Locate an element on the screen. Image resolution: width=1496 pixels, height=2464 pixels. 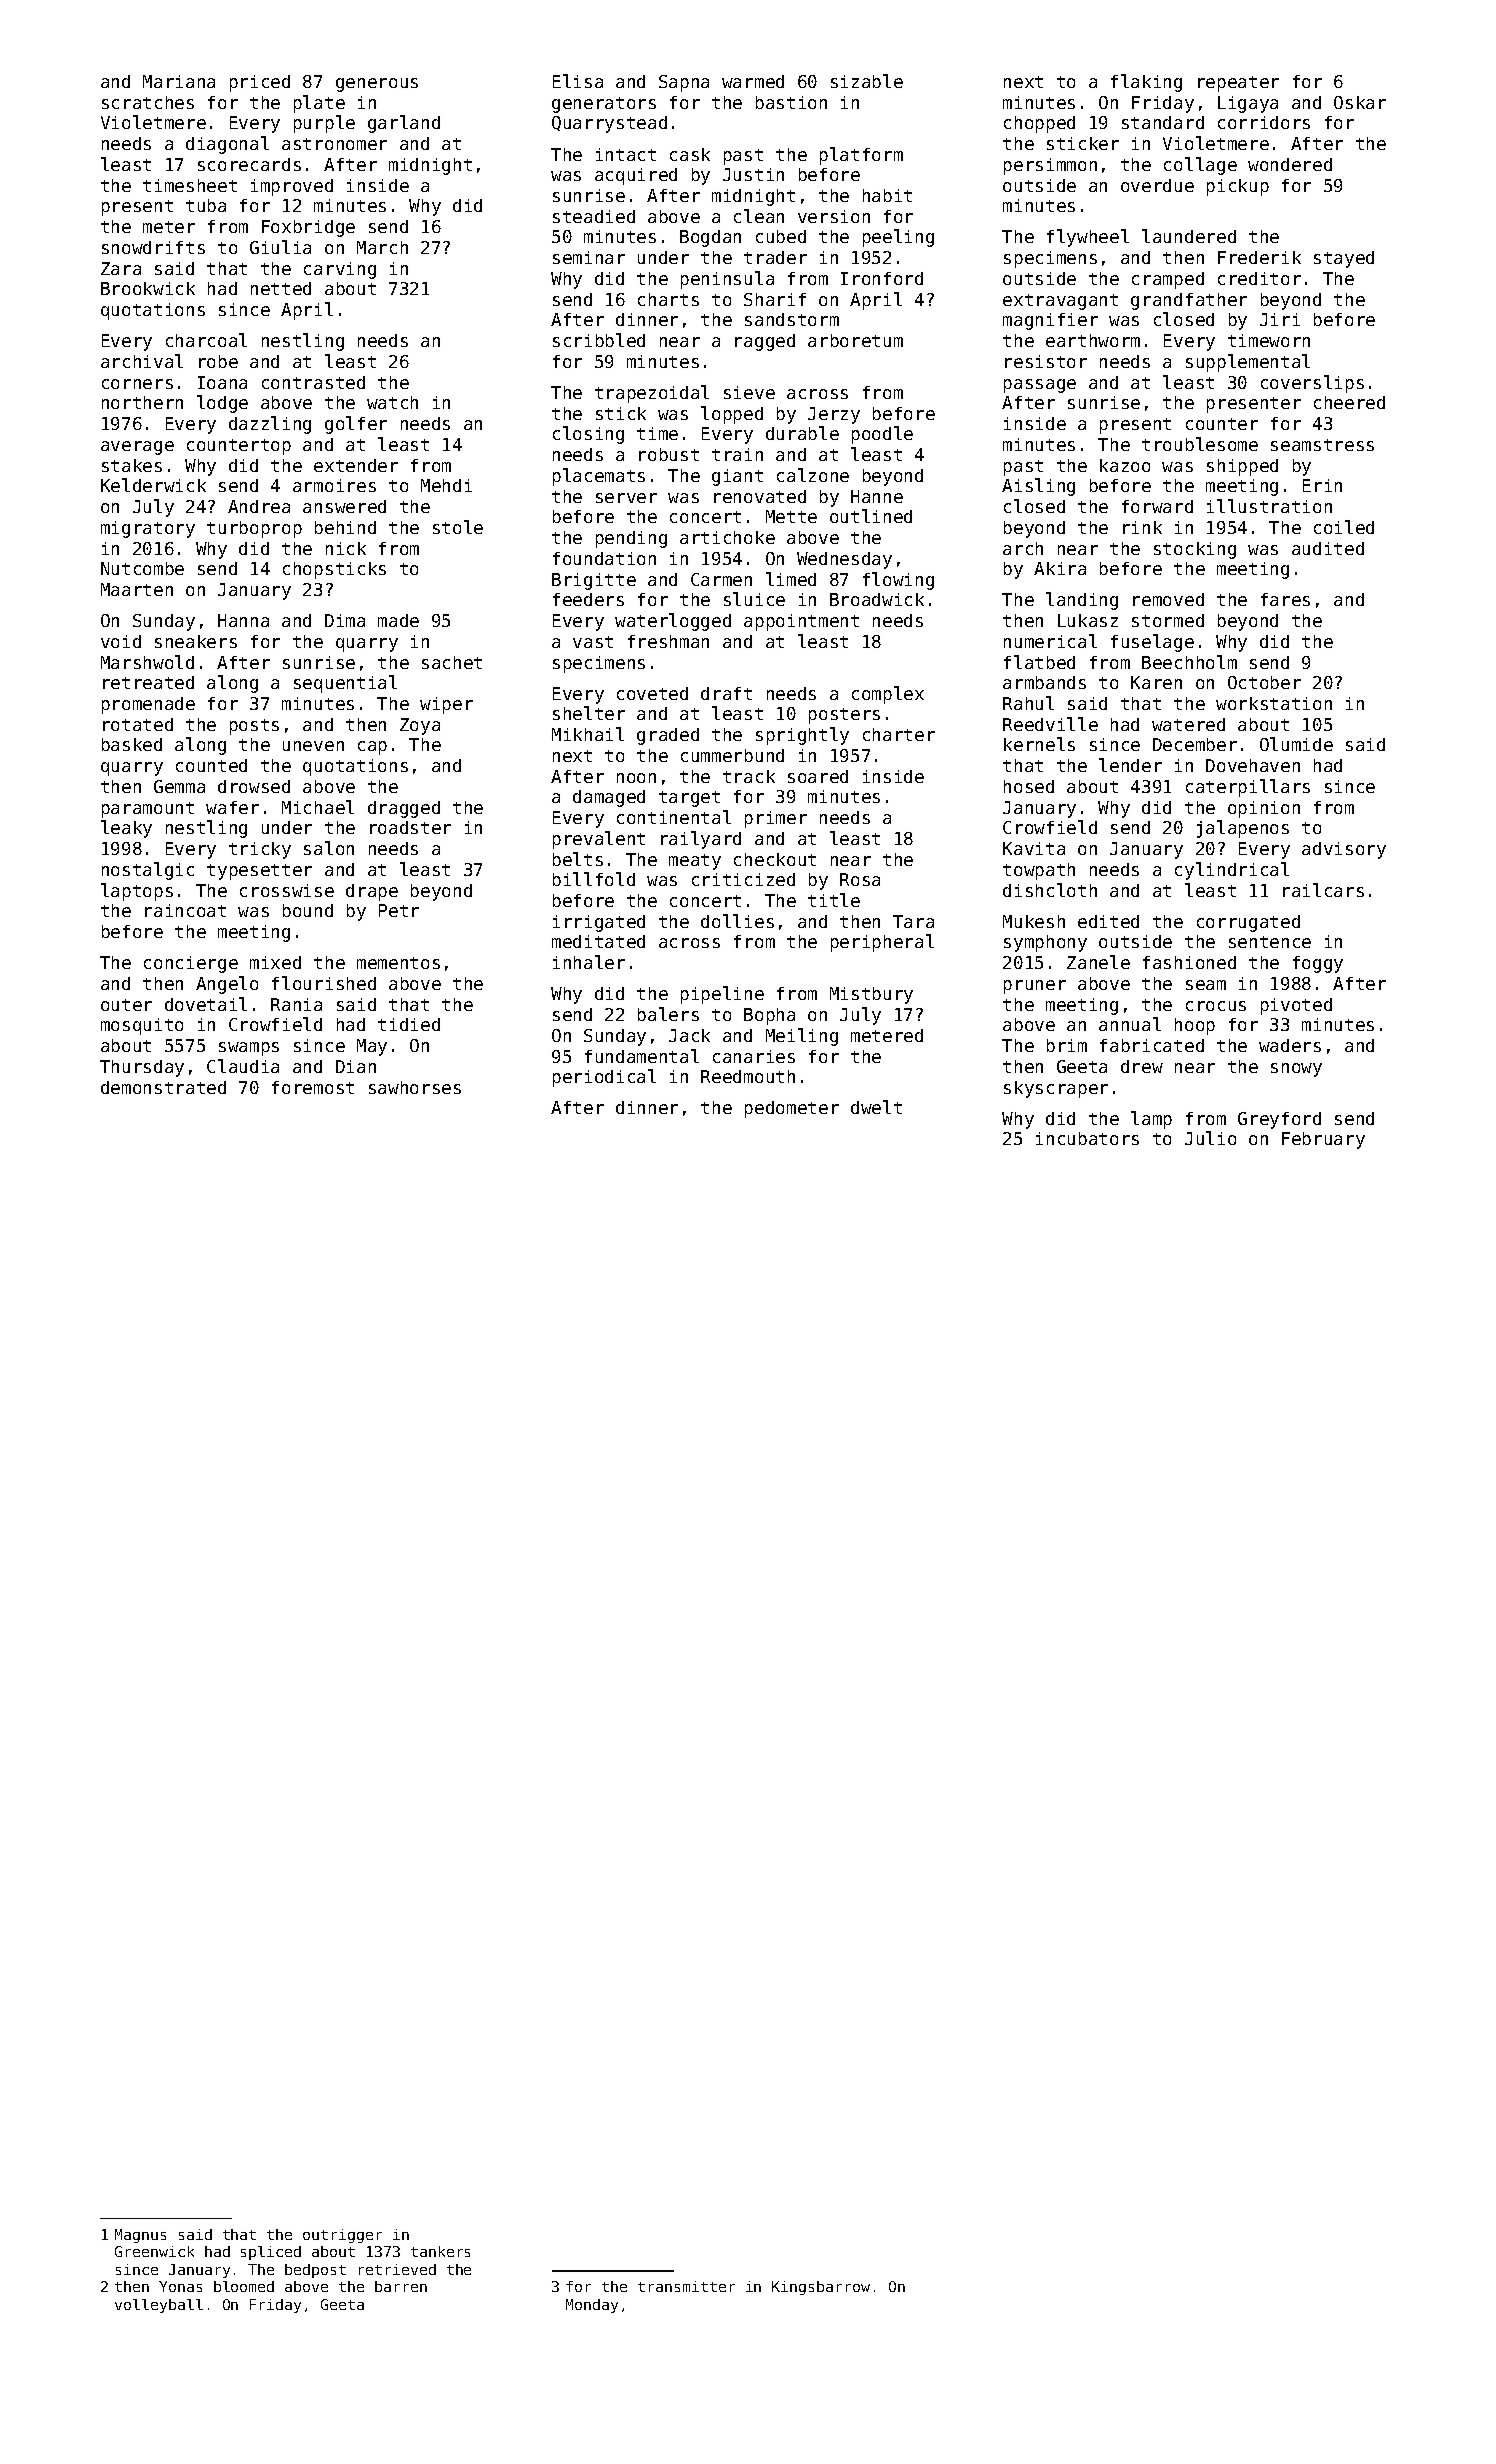
incubators is located at coordinates (1087, 1138).
